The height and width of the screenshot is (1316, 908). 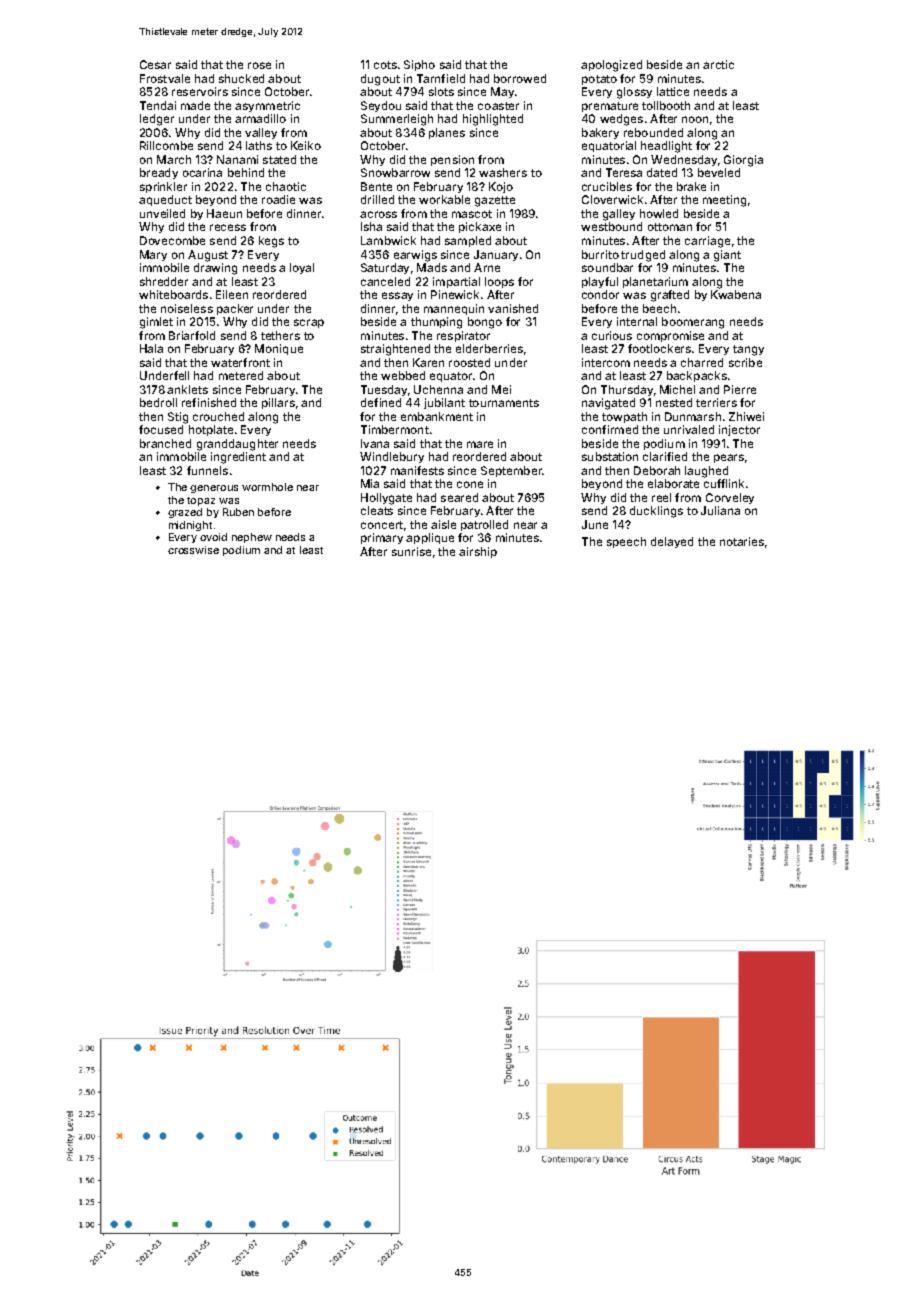 I want to click on Dovecombe, so click(x=172, y=240).
